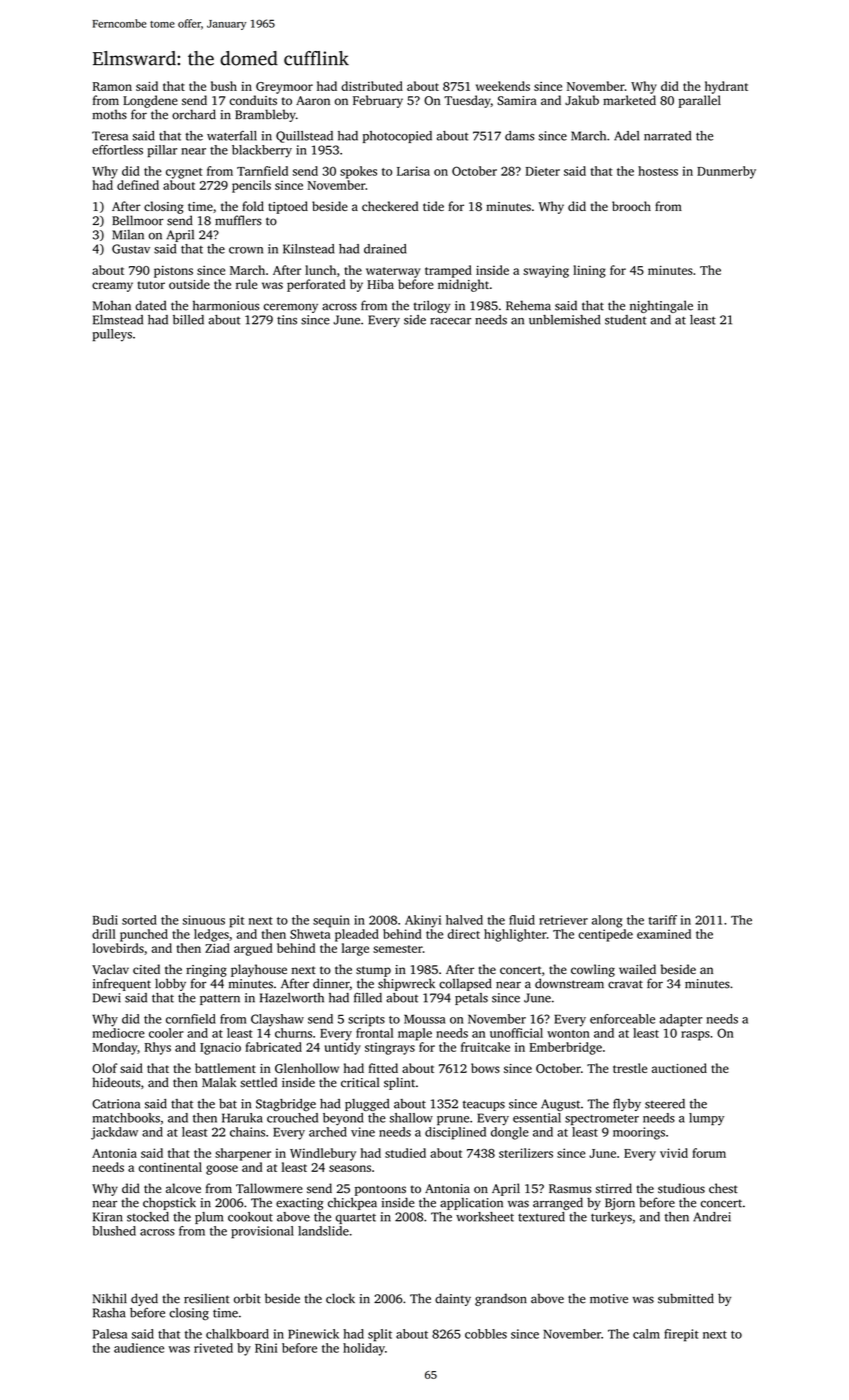 This image has width=849, height=1400. I want to click on audience, so click(139, 1348).
